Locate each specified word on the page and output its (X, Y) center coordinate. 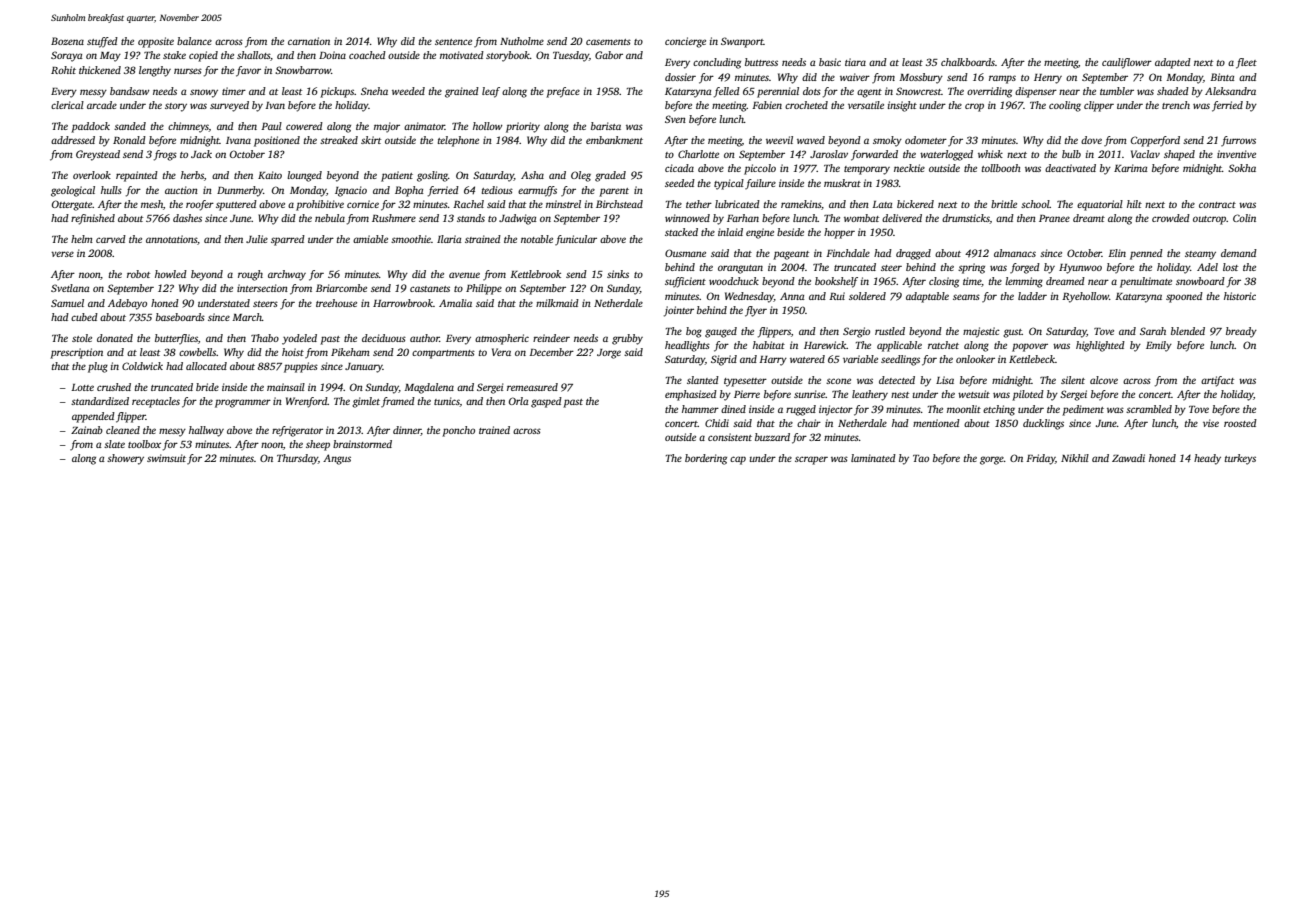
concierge (685, 42)
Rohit (63, 70)
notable (537, 239)
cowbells (197, 352)
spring (971, 268)
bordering (706, 459)
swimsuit (166, 458)
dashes (187, 218)
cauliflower (1127, 63)
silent (1073, 380)
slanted (703, 380)
